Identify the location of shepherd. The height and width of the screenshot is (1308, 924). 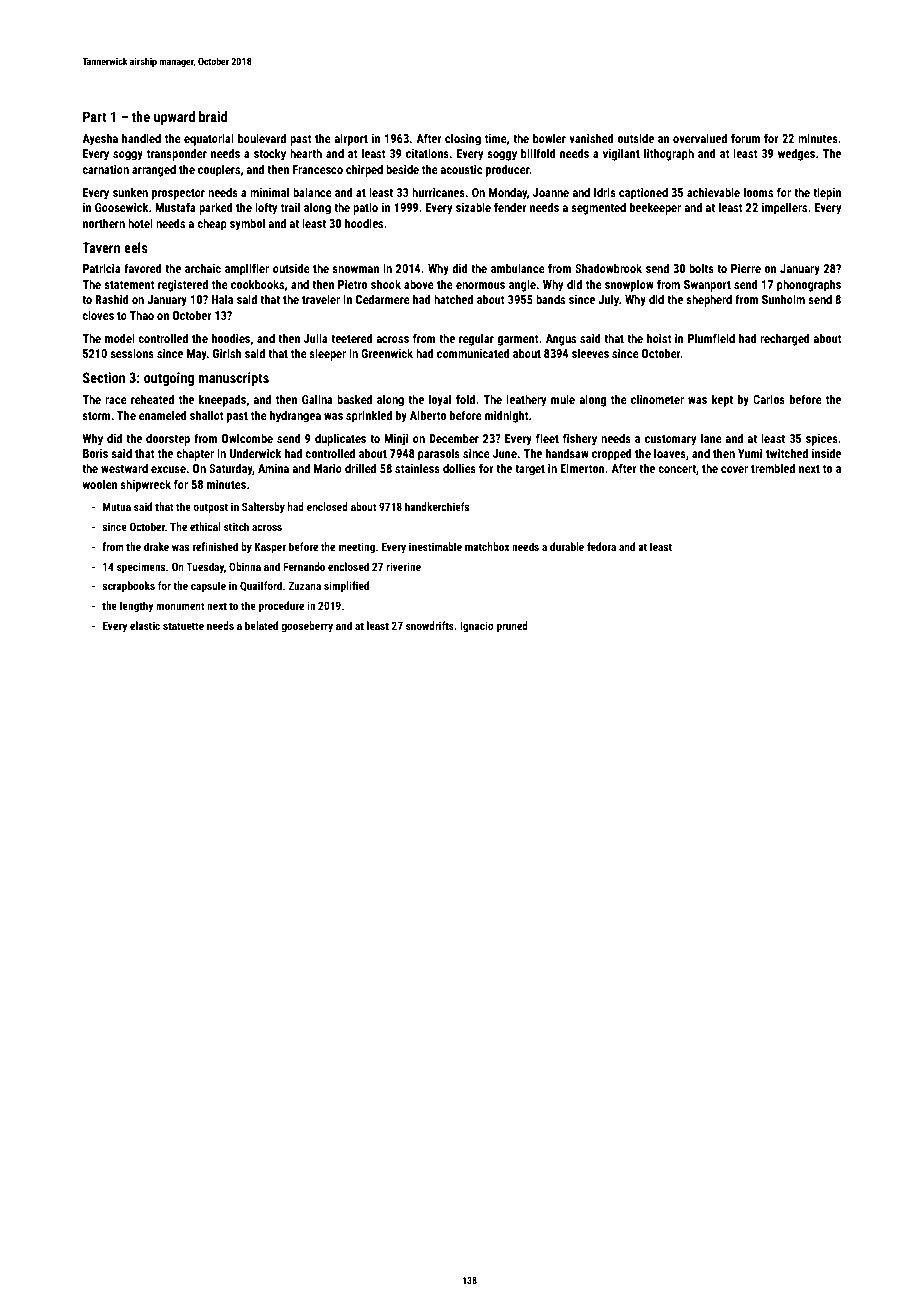
(709, 300).
